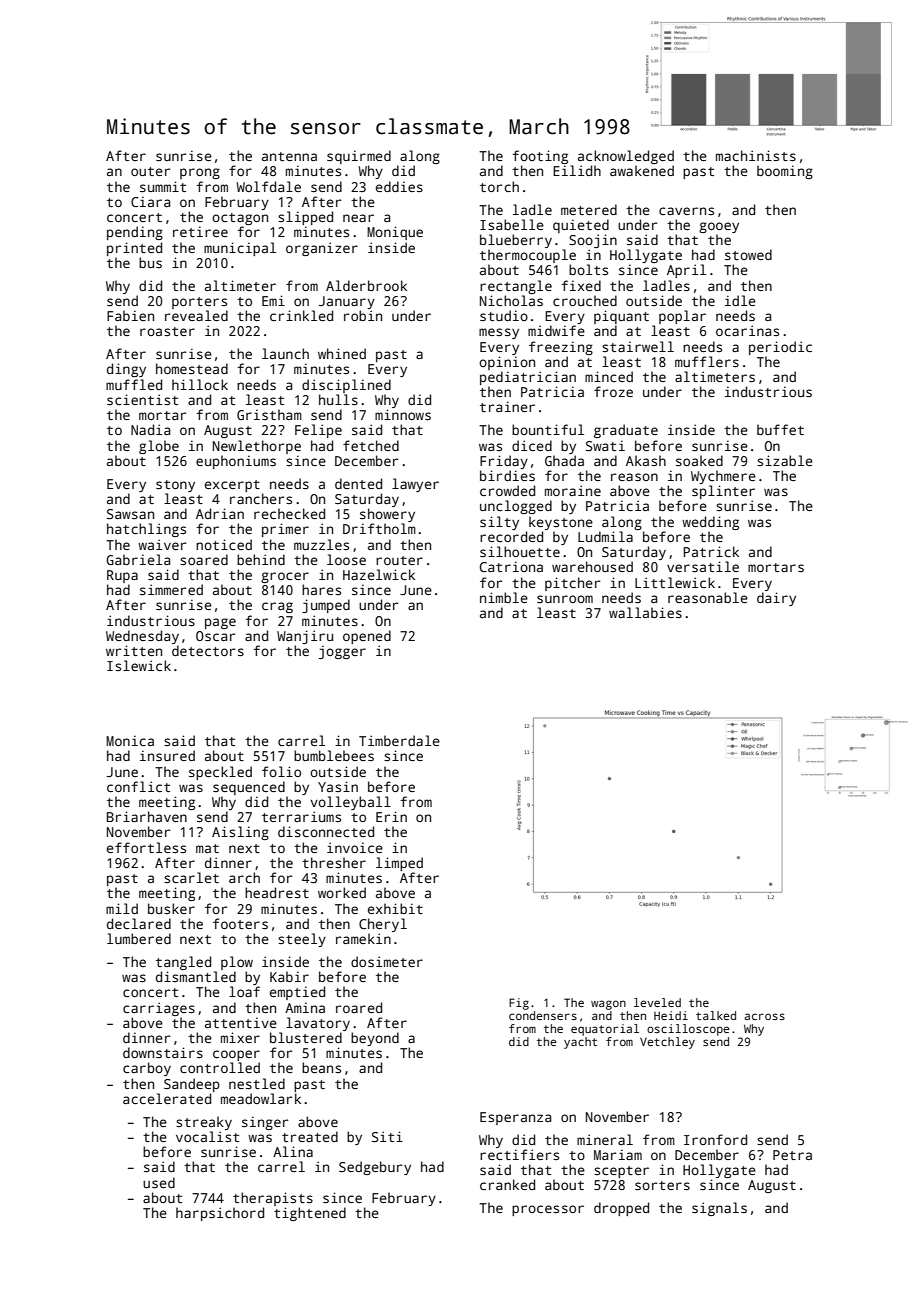  What do you see at coordinates (504, 597) in the document?
I see `nimble` at bounding box center [504, 597].
